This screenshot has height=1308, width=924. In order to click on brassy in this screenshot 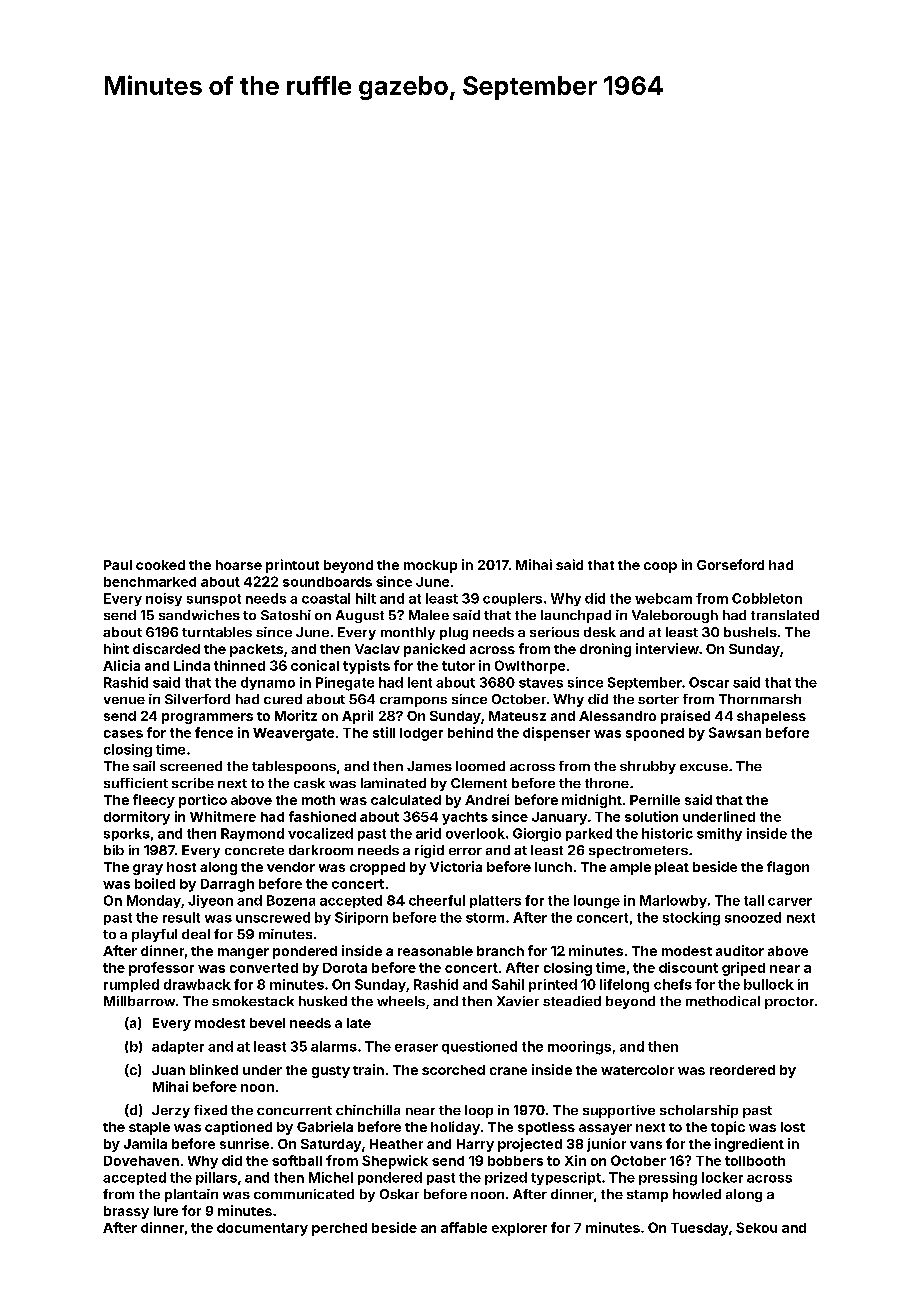, I will do `click(126, 1212)`.
